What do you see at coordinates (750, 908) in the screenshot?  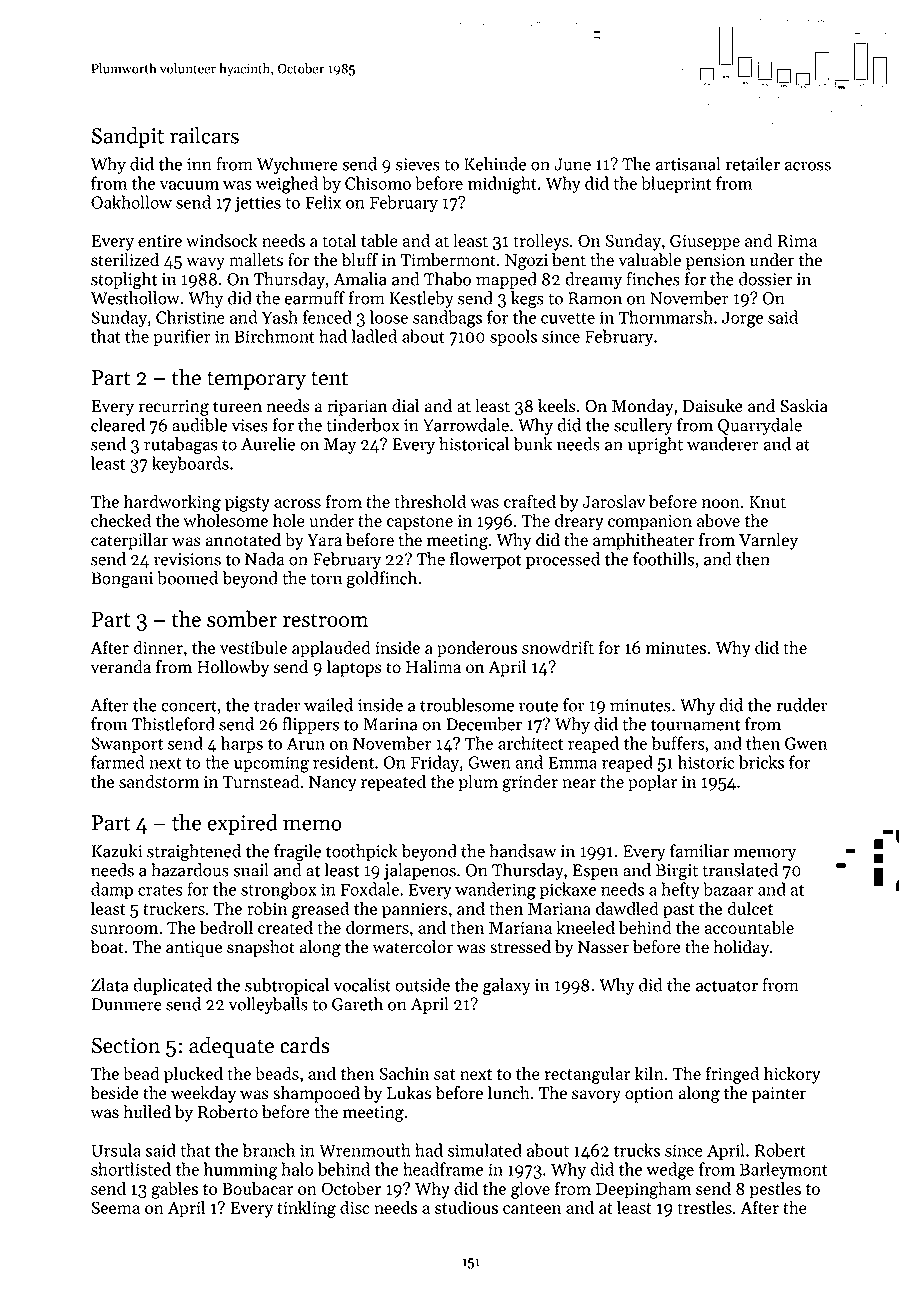 I see `dulcet` at bounding box center [750, 908].
